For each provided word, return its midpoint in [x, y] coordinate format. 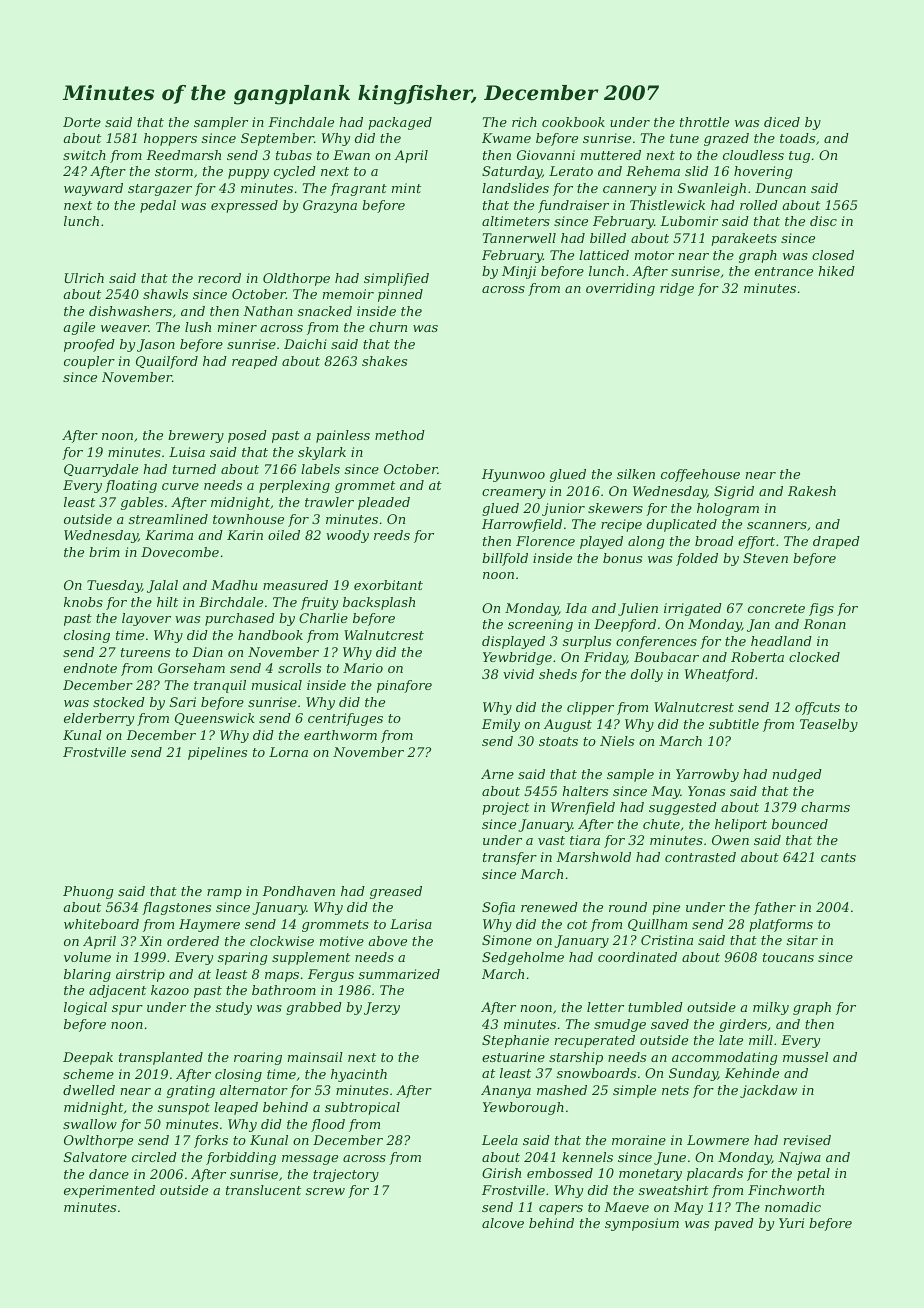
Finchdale [301, 122]
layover [146, 619]
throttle [704, 122]
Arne [497, 774]
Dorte [82, 122]
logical [85, 1008]
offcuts [817, 708]
